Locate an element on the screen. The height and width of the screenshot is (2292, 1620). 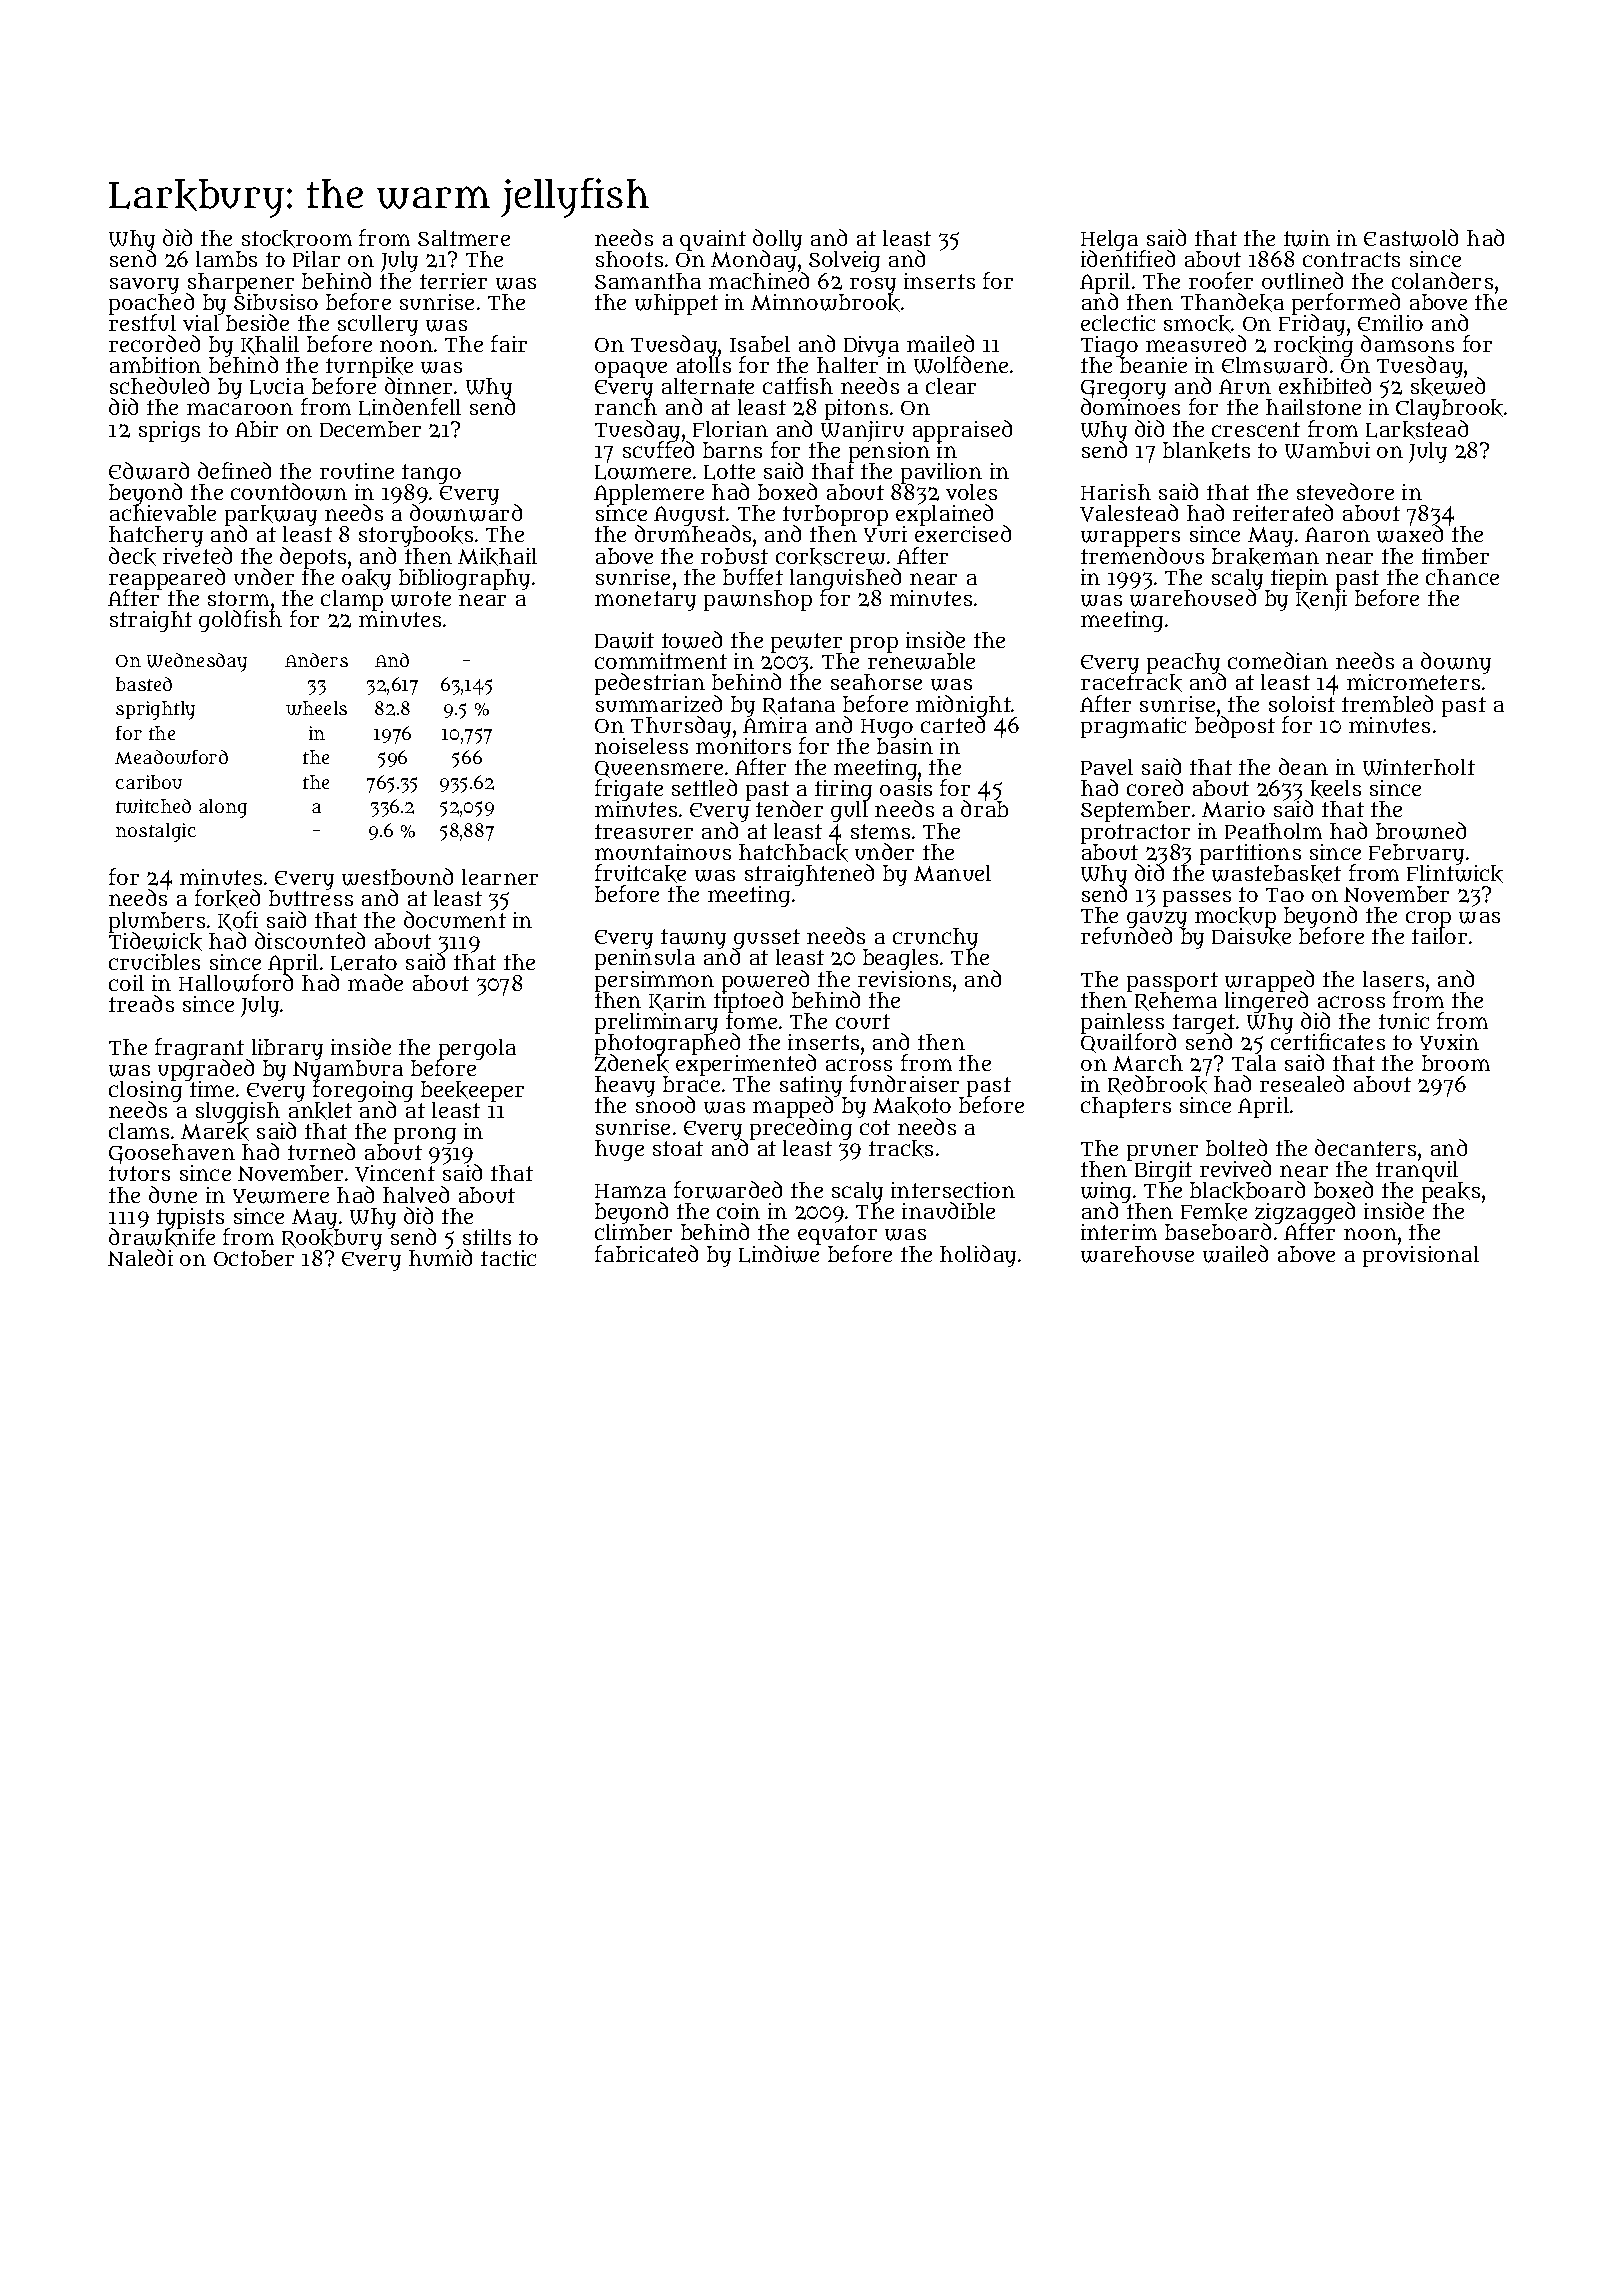
Amira is located at coordinates (775, 725).
